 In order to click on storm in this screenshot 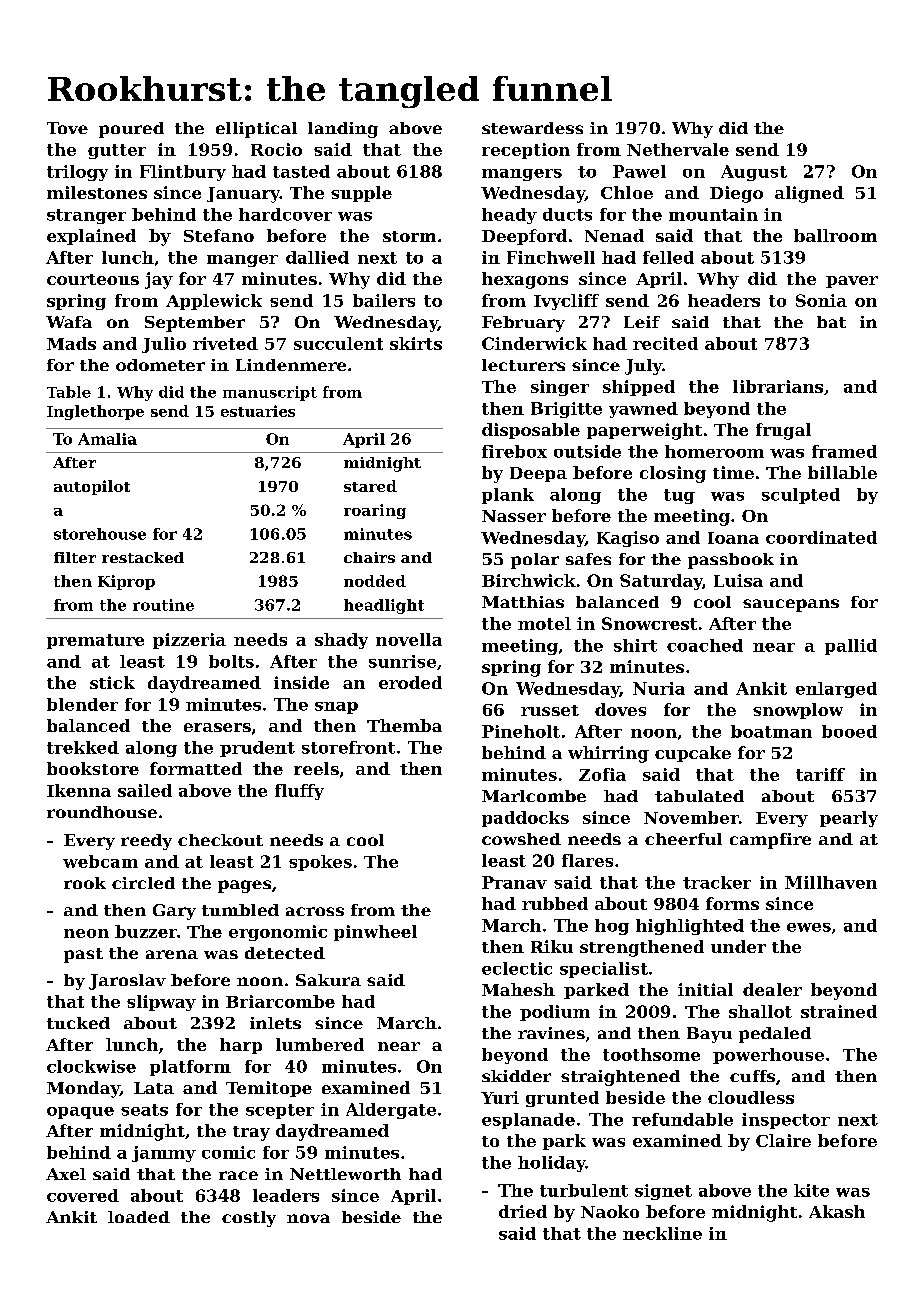, I will do `click(409, 236)`.
